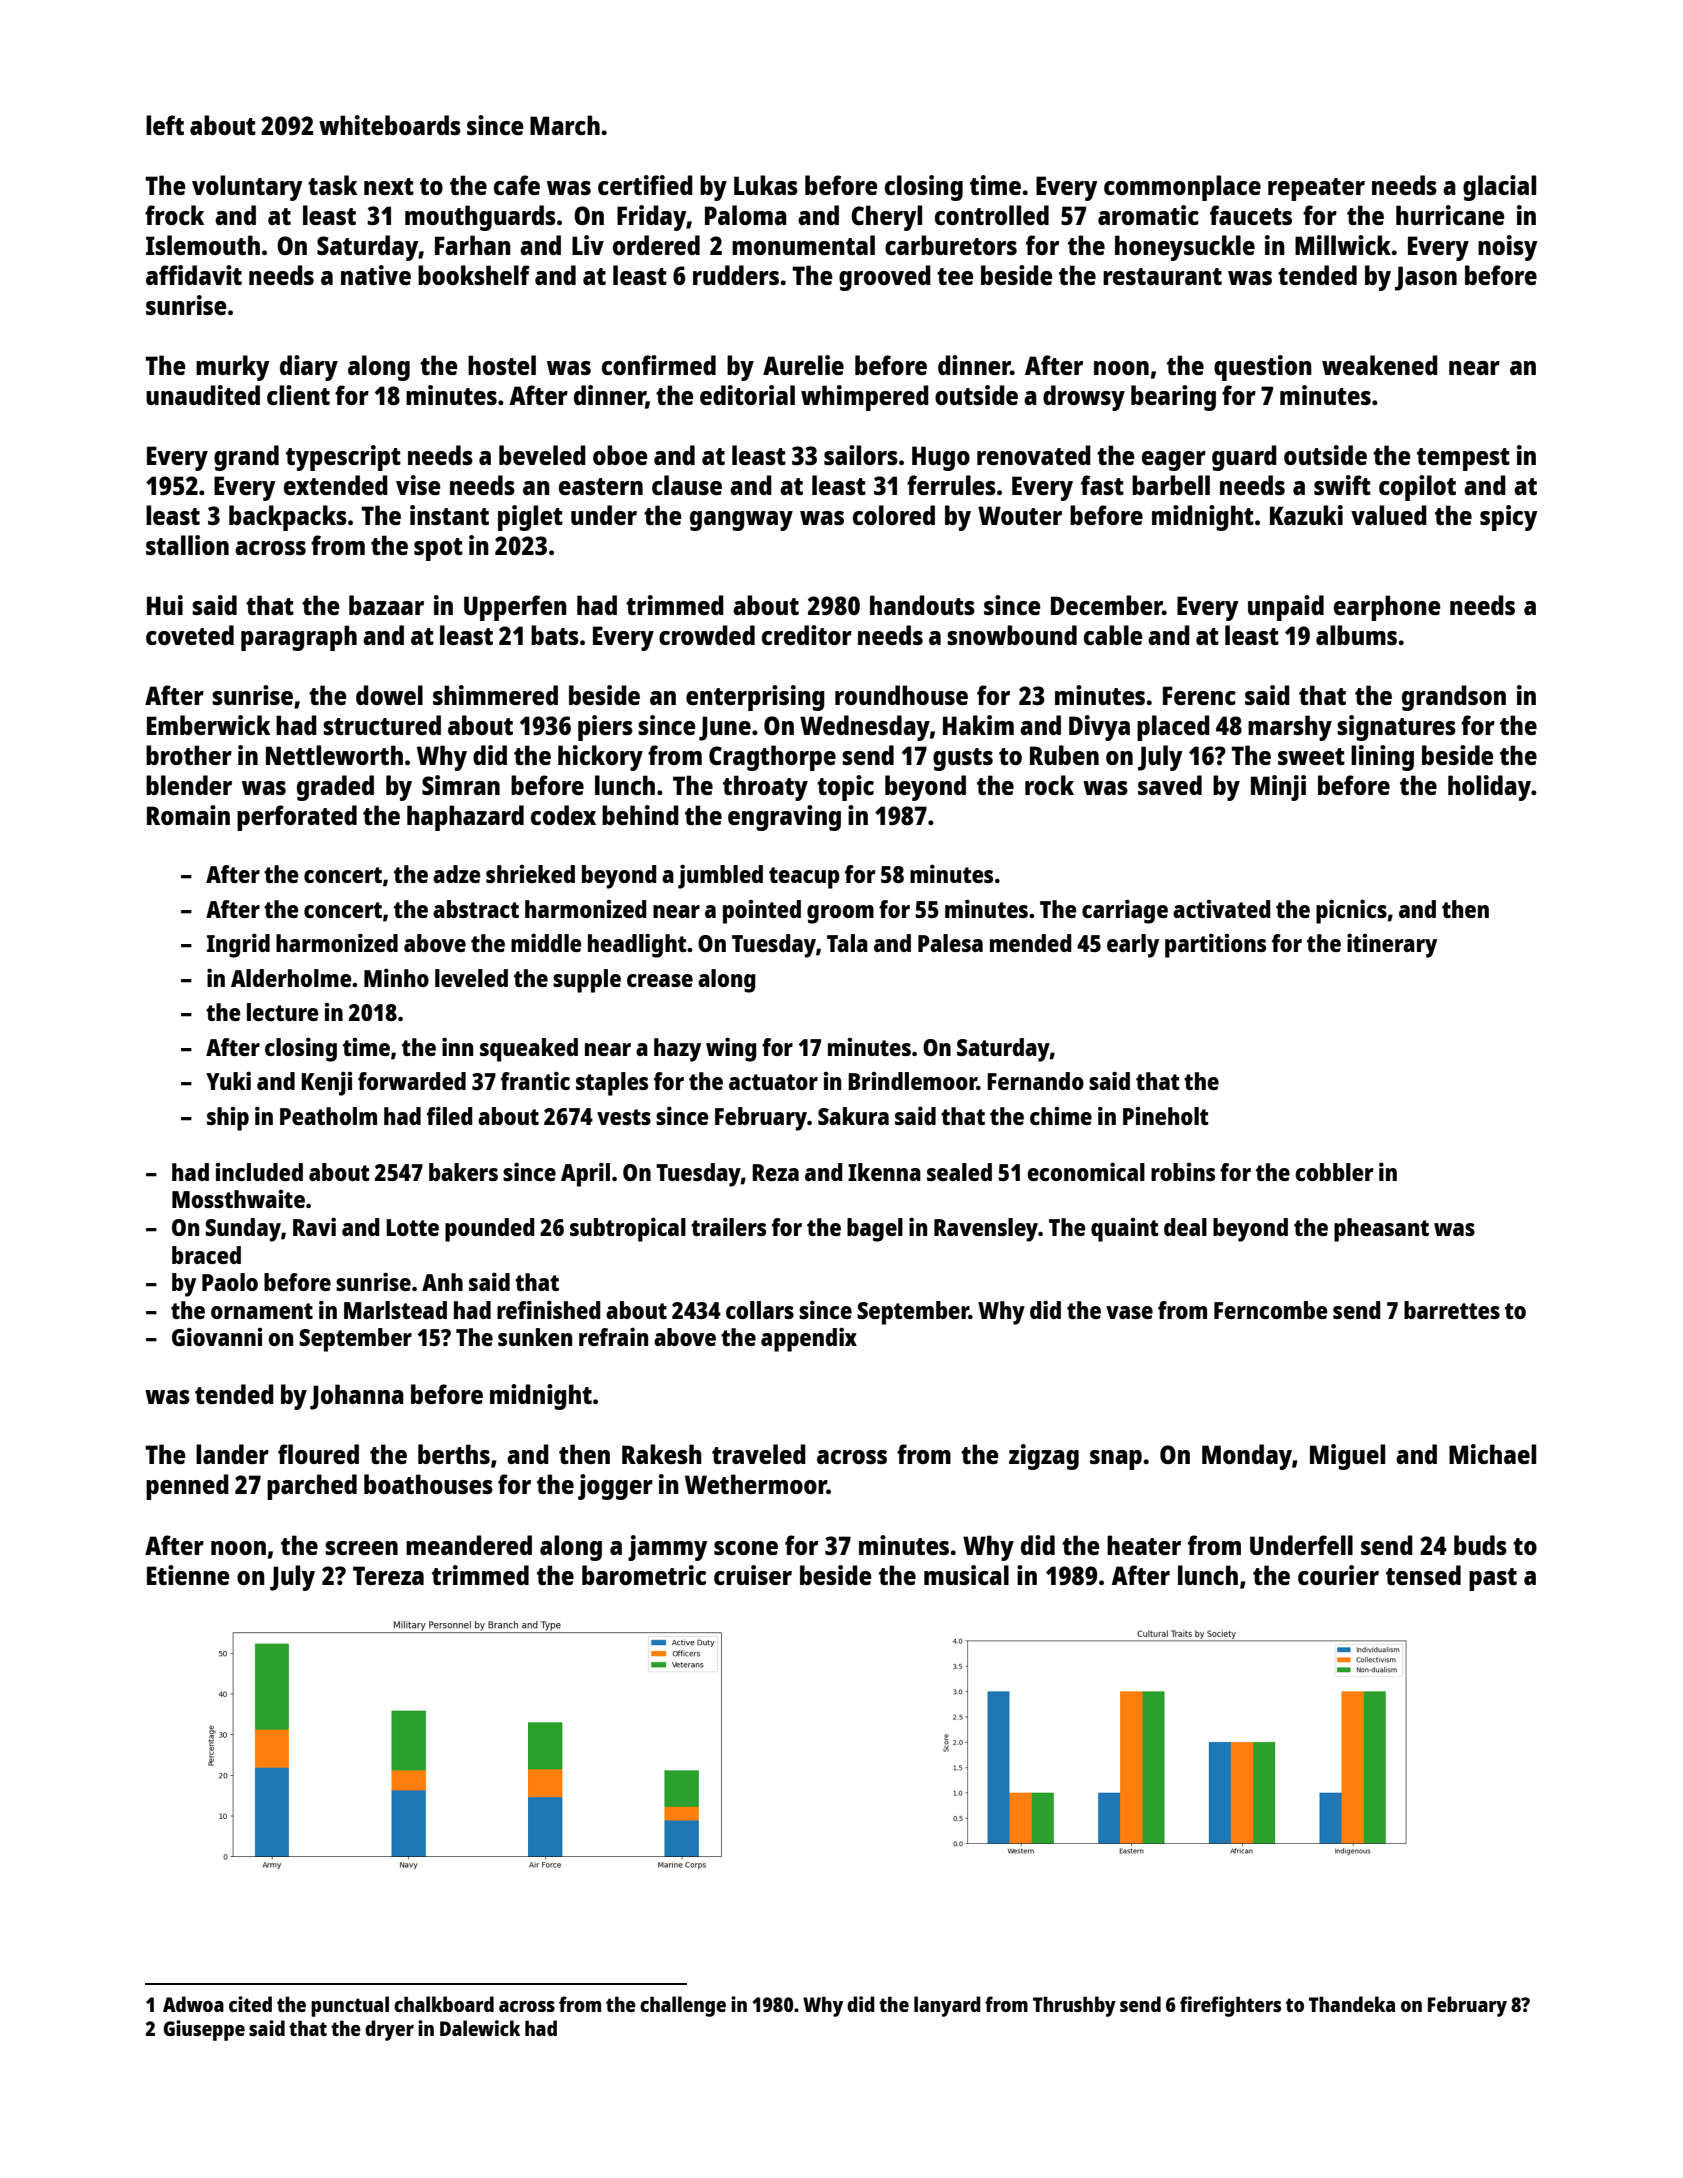 The width and height of the page is (1683, 2178). I want to click on left, so click(165, 125).
